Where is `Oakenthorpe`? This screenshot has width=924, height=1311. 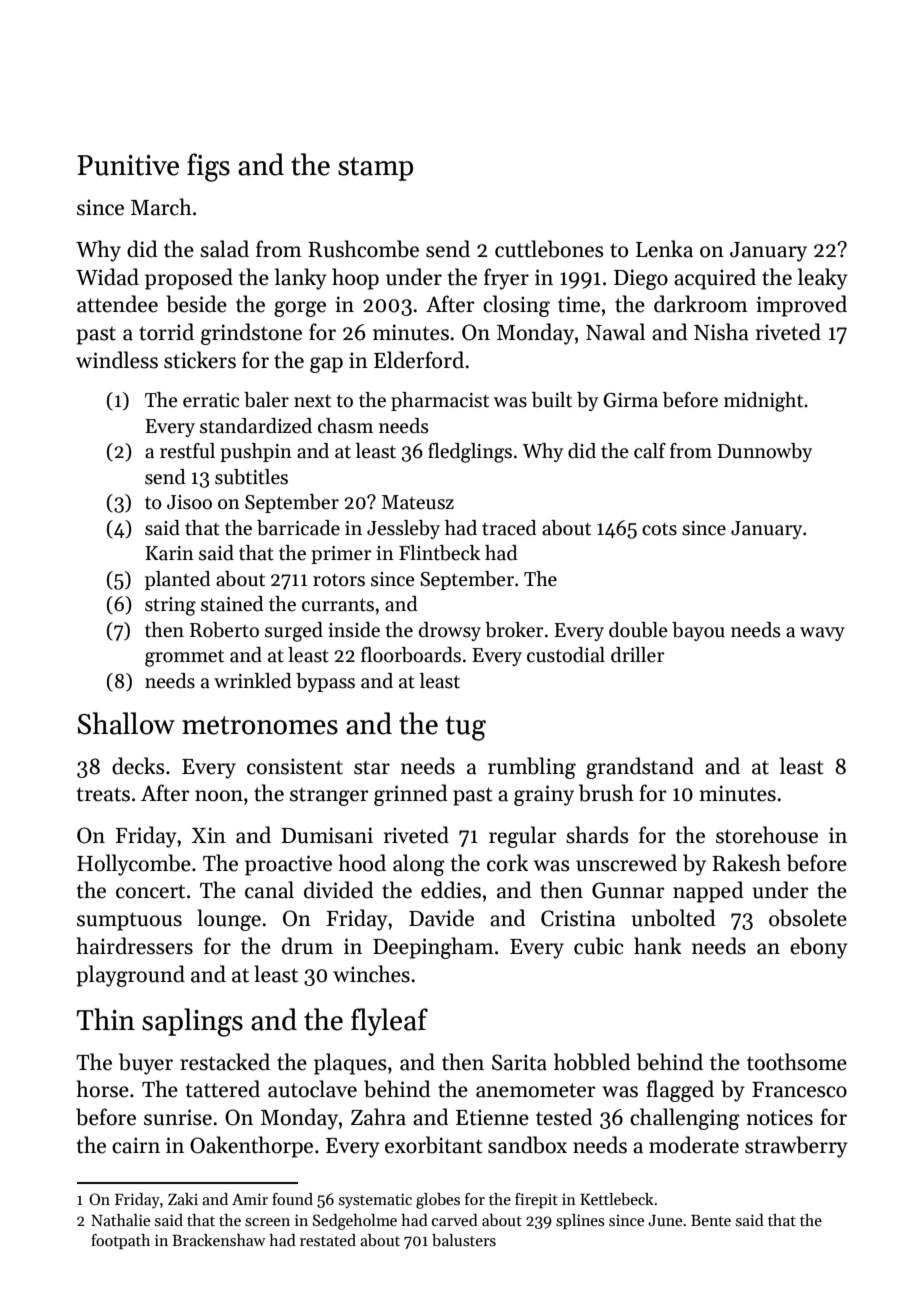 Oakenthorpe is located at coordinates (251, 1147).
